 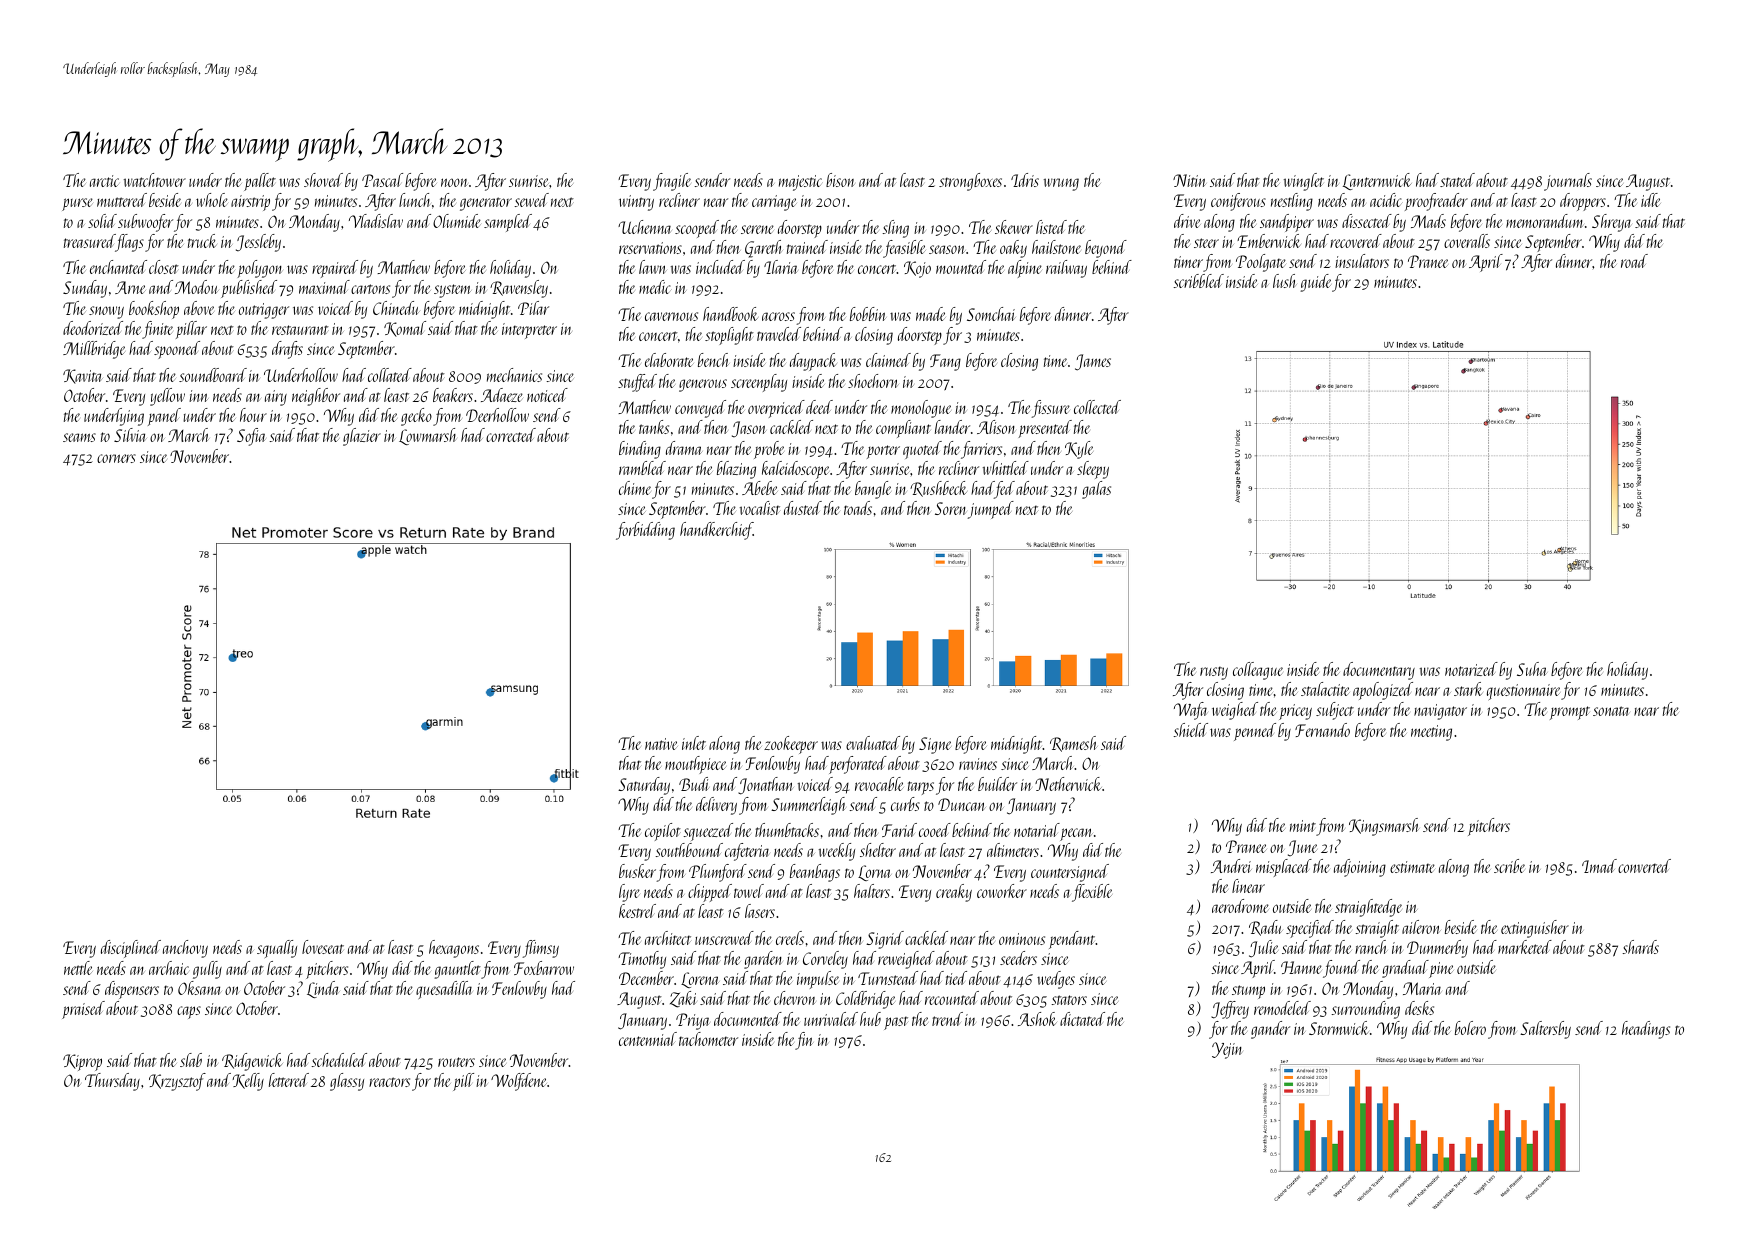 What do you see at coordinates (1379, 671) in the document?
I see `documentary` at bounding box center [1379, 671].
